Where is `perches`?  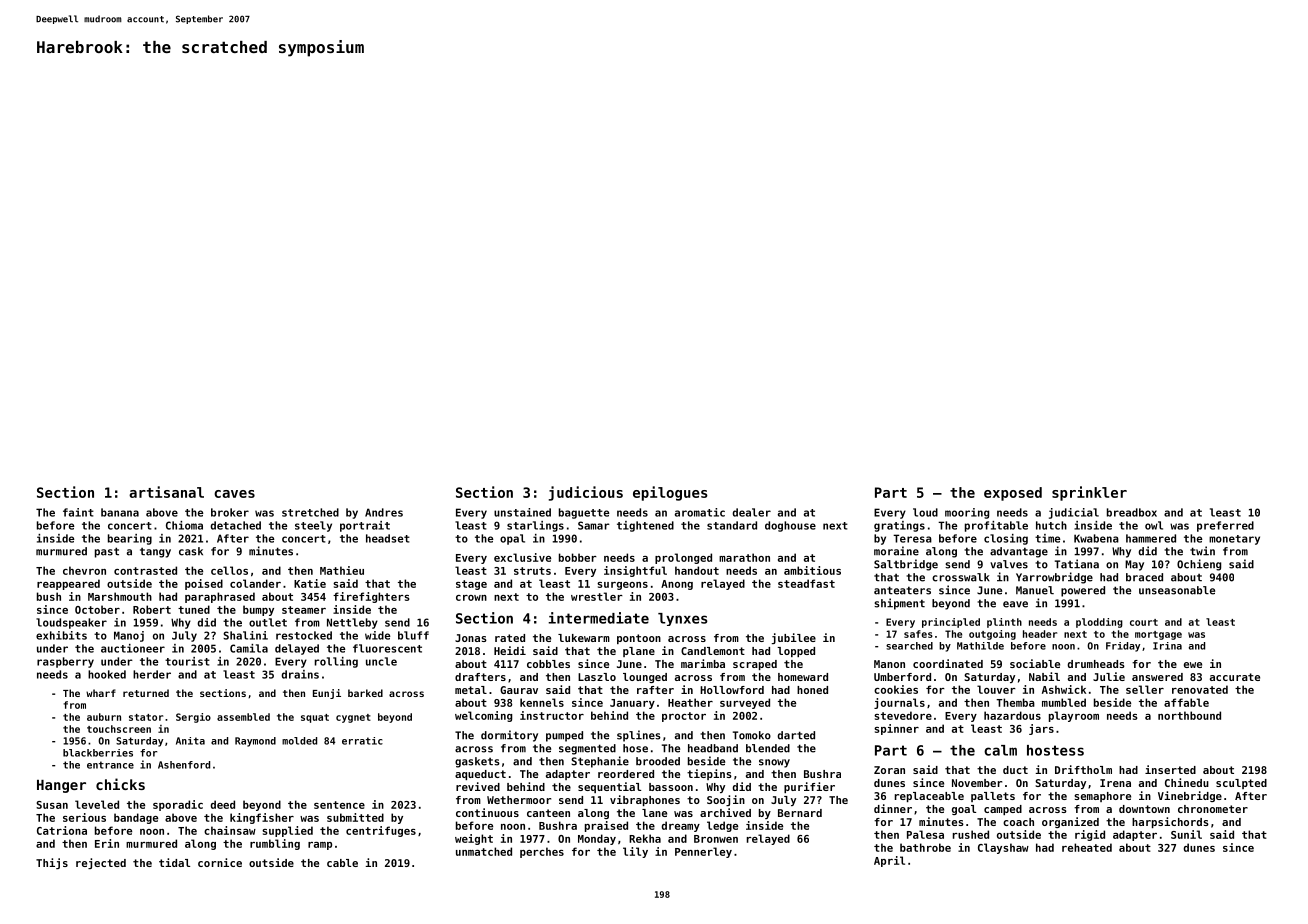
perches is located at coordinates (542, 852).
